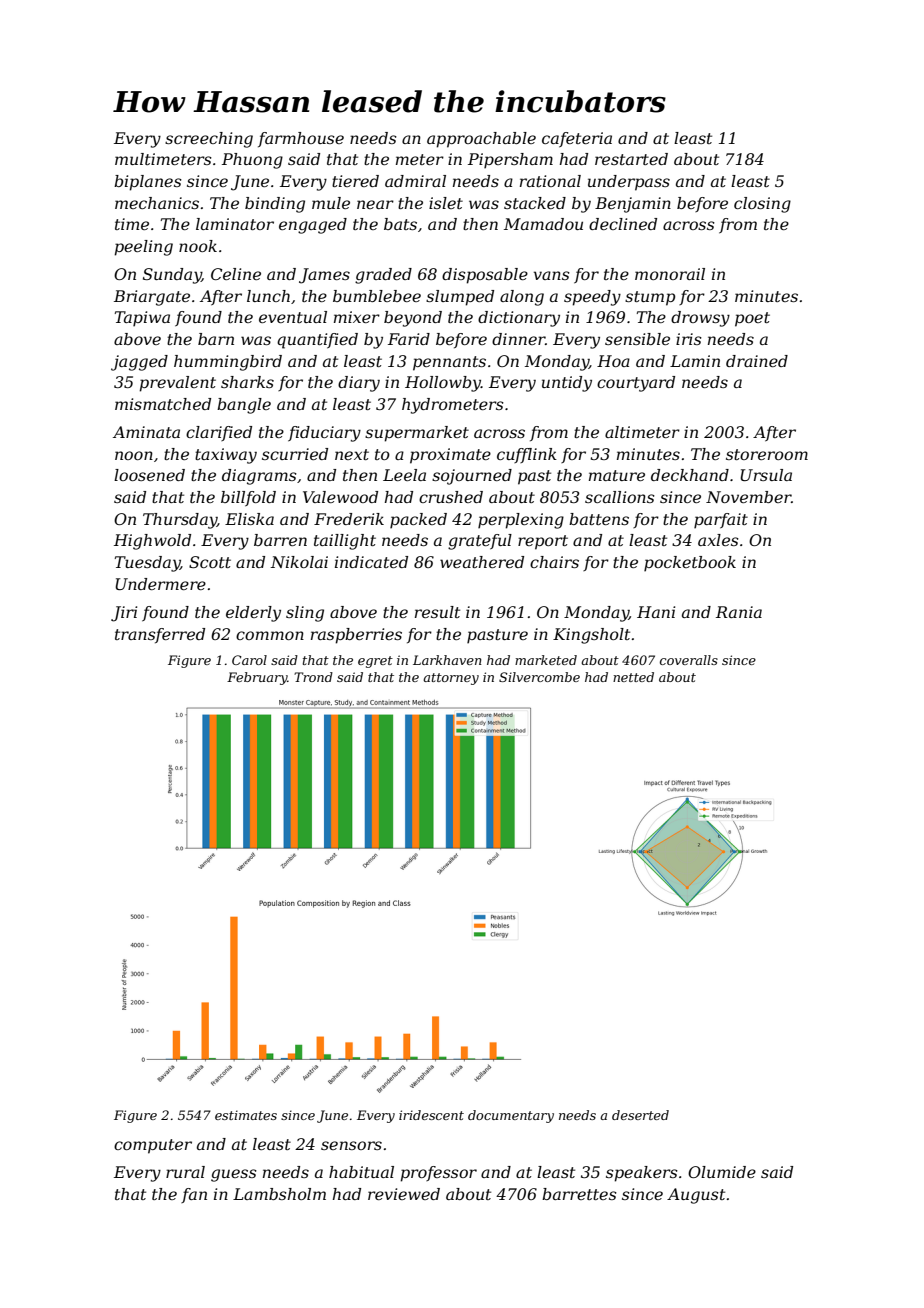  What do you see at coordinates (481, 140) in the image?
I see `approachable` at bounding box center [481, 140].
